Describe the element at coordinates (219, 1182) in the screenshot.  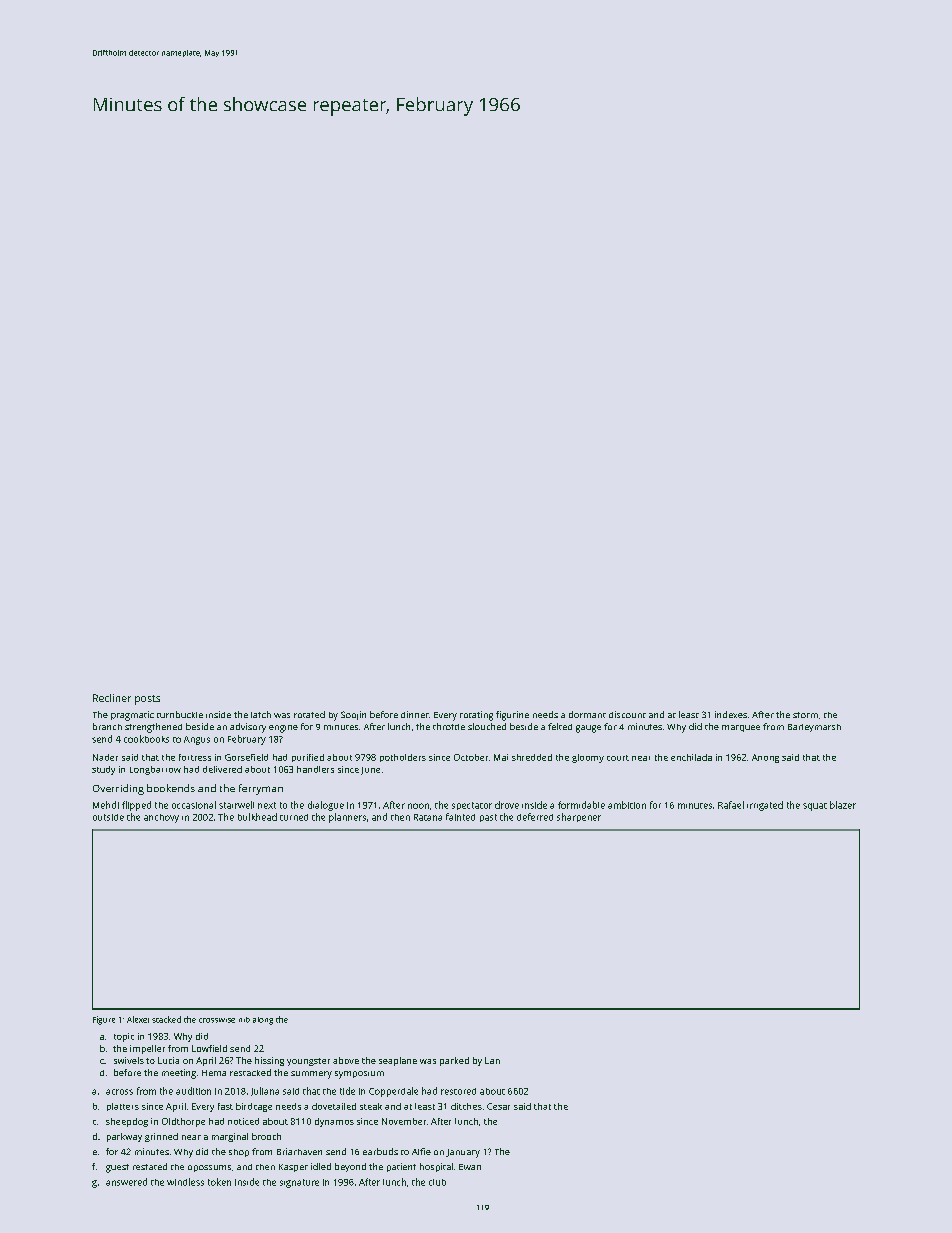
I see `token` at that location.
